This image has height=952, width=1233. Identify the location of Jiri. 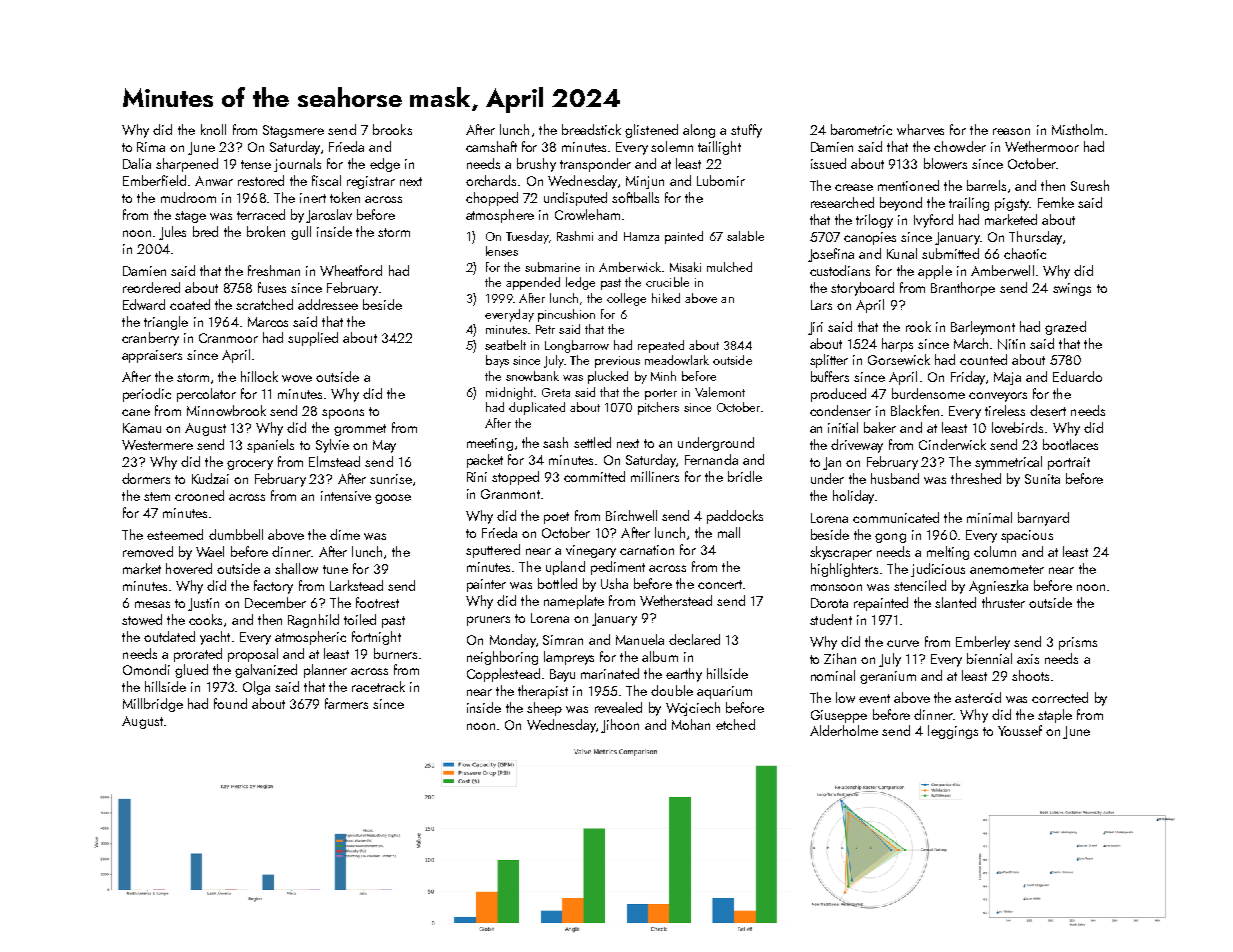
(815, 328).
